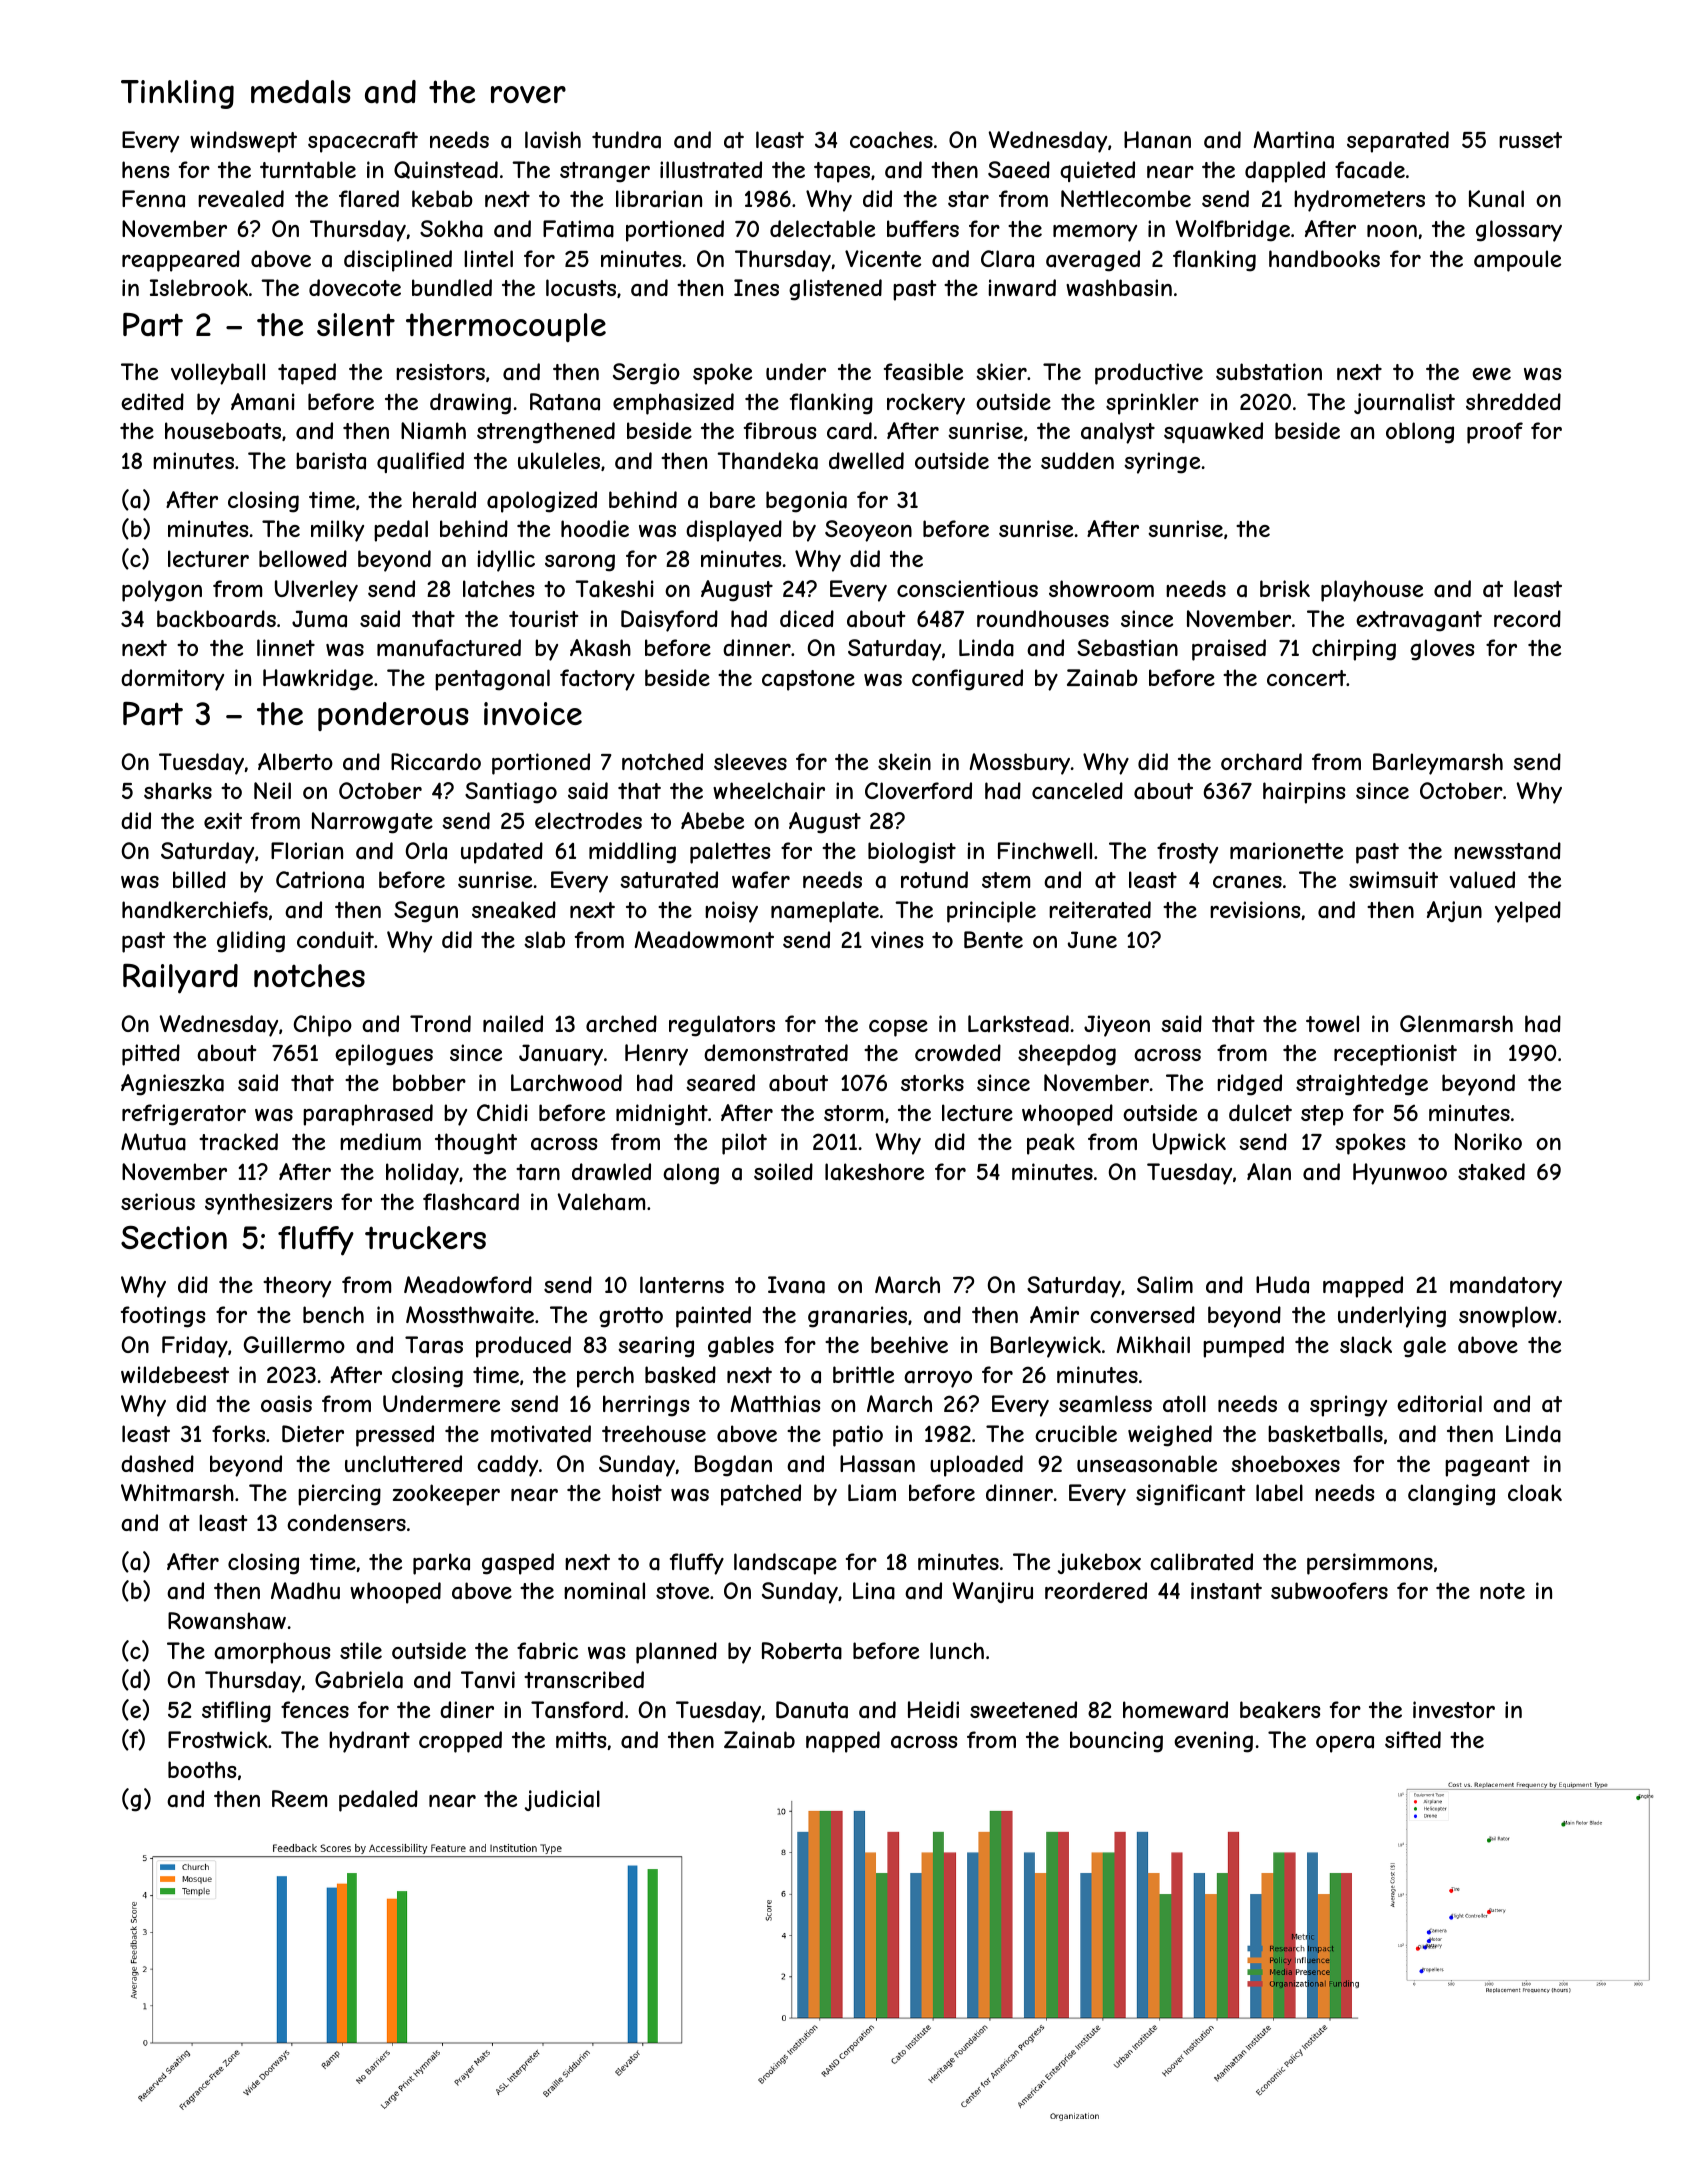  I want to click on proof, so click(1495, 433).
